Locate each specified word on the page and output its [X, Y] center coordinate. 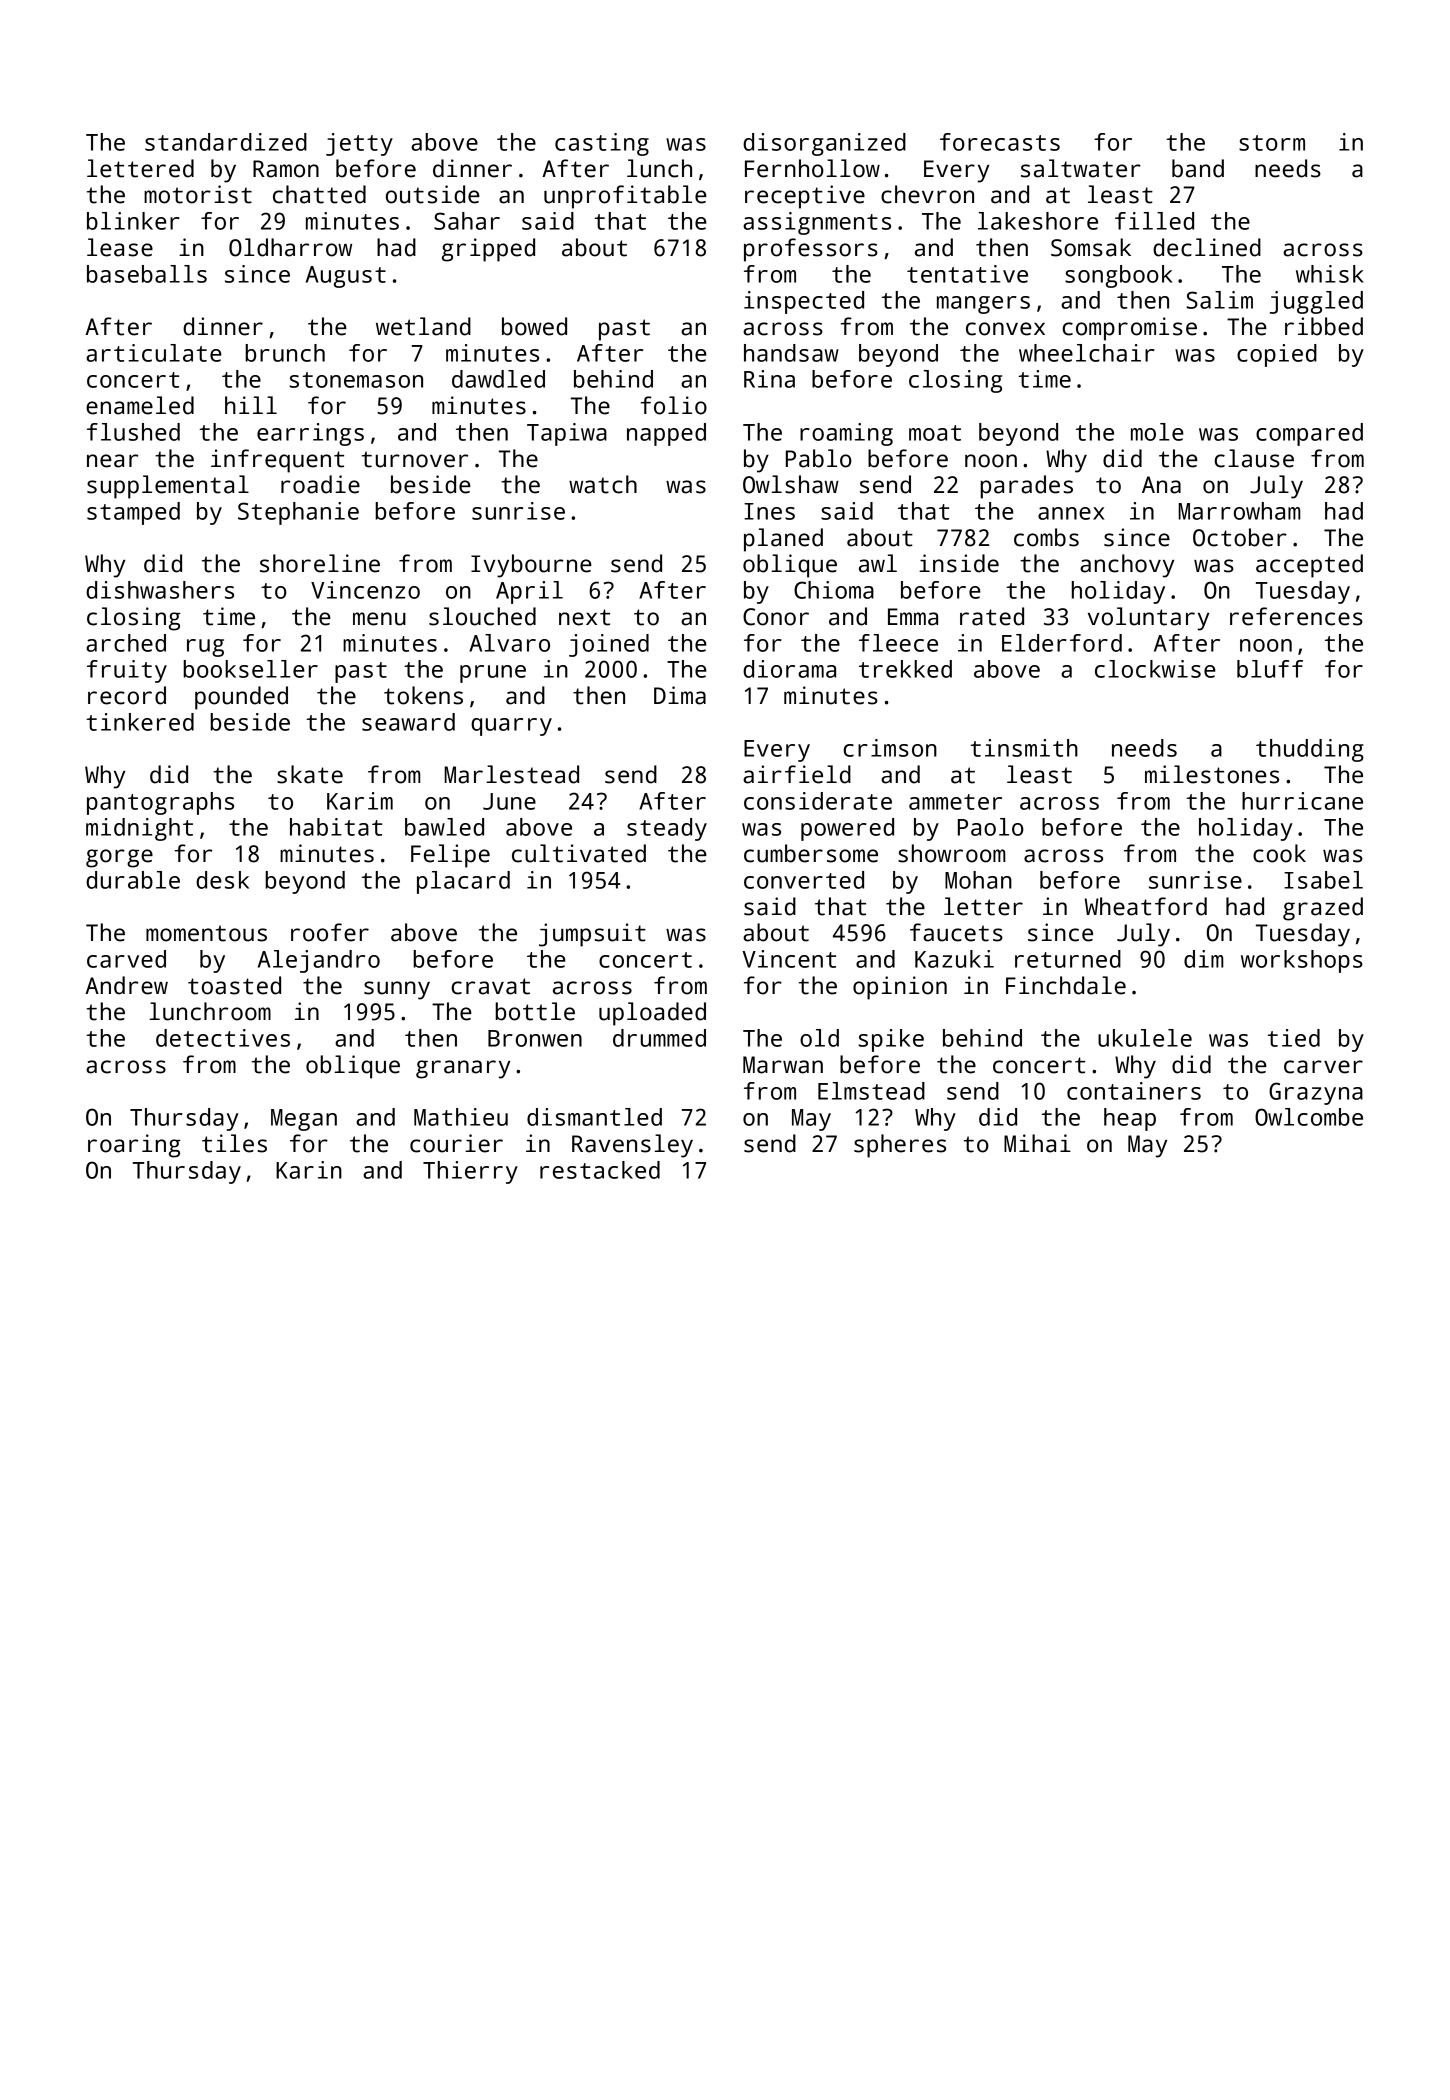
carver [1323, 1067]
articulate [154, 353]
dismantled [594, 1117]
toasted [234, 985]
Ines [769, 511]
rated [992, 616]
